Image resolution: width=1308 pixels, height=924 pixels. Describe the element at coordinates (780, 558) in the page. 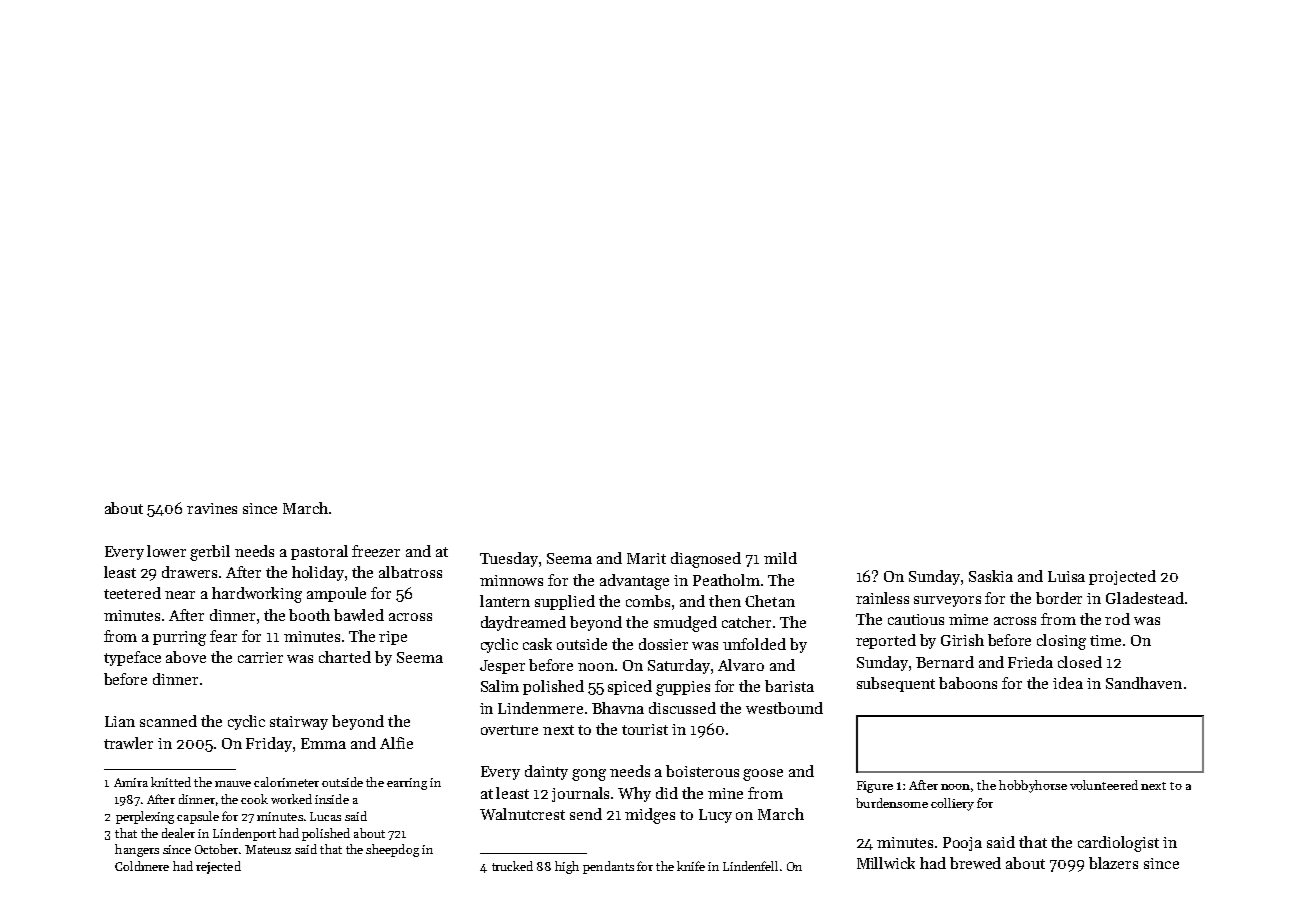

I see `mild` at that location.
